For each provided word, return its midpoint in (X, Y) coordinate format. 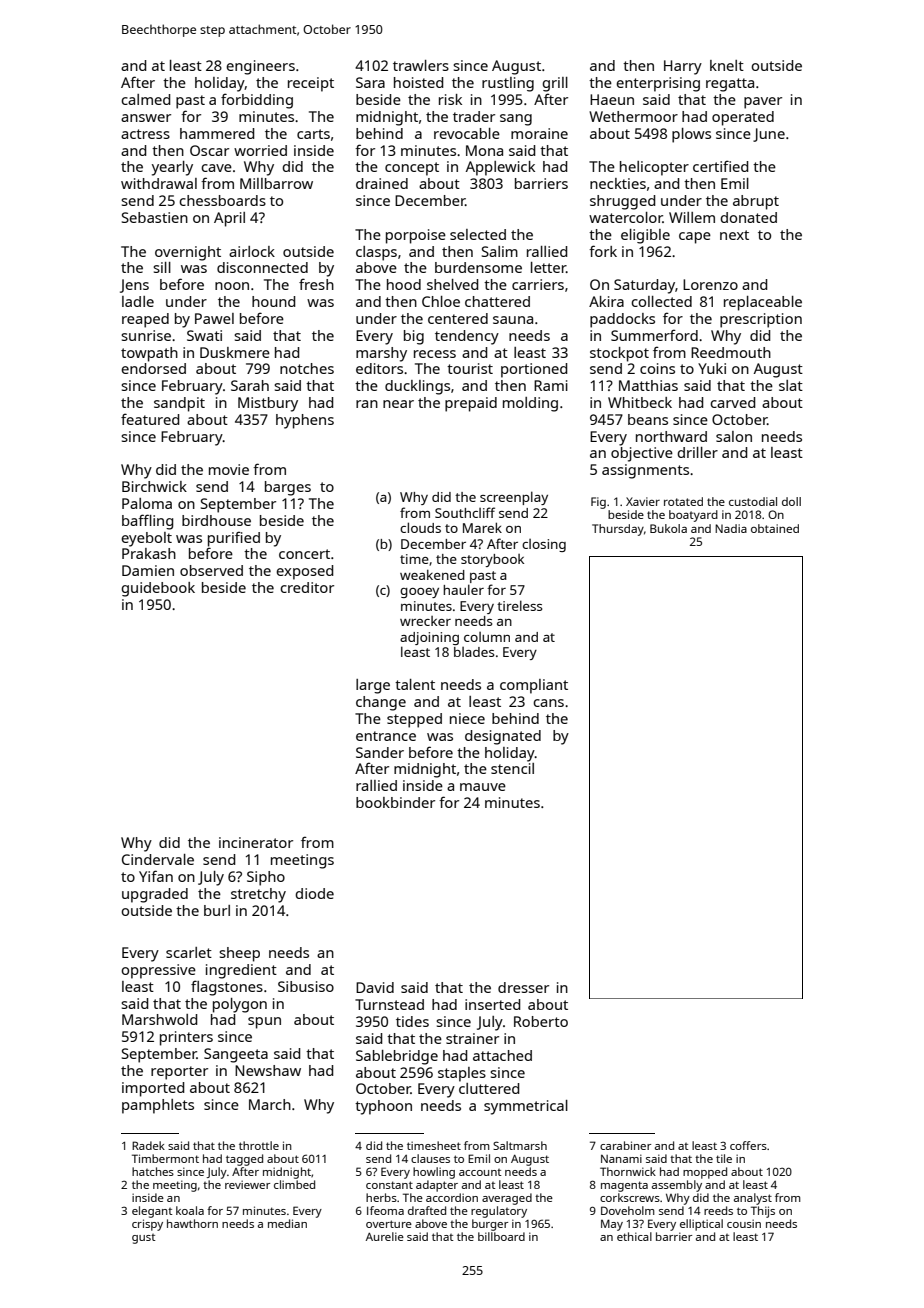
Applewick (500, 168)
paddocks (622, 320)
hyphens (305, 421)
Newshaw (268, 1070)
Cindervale (158, 859)
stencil (512, 768)
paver (763, 103)
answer (146, 118)
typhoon (383, 1107)
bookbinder (395, 802)
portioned (534, 370)
